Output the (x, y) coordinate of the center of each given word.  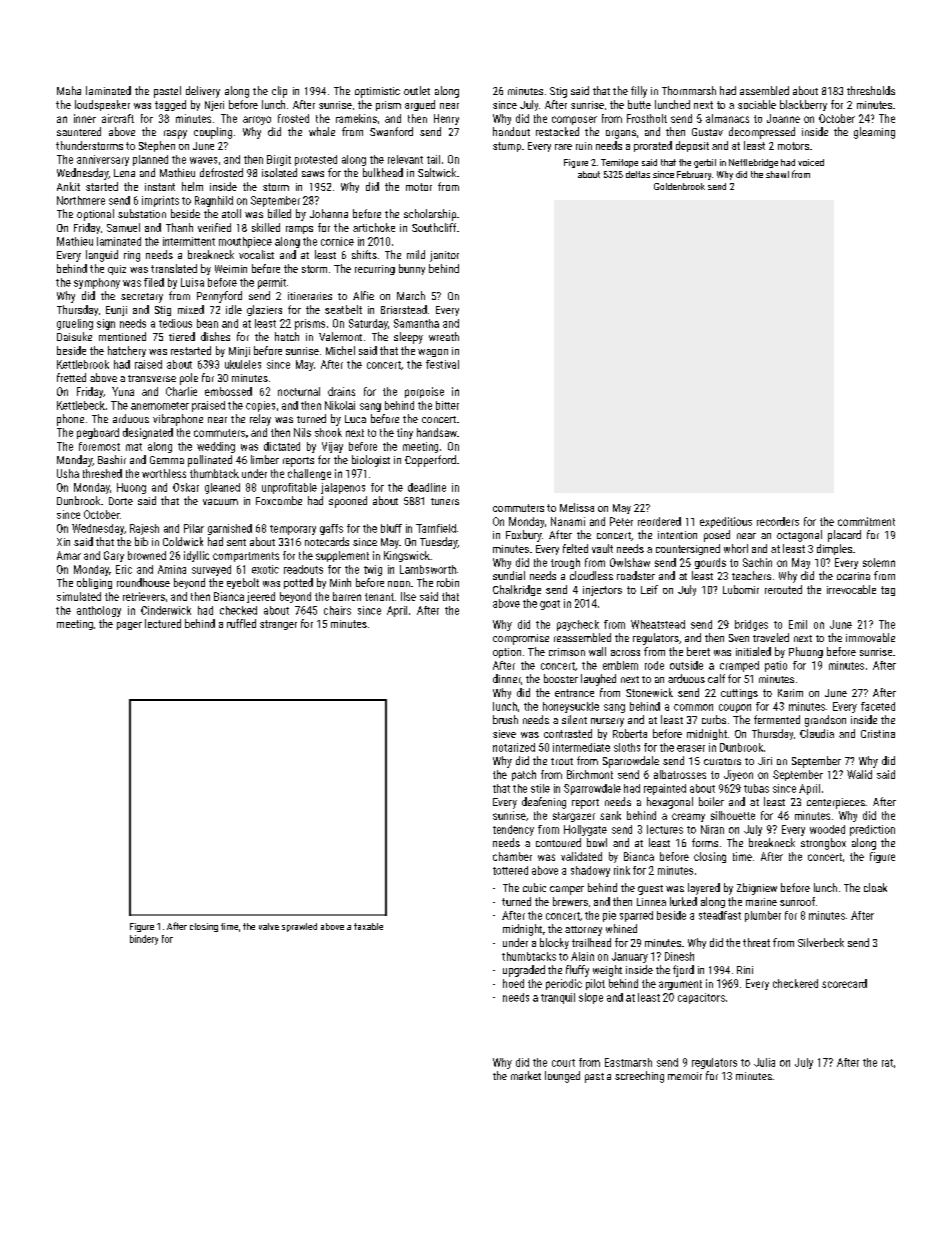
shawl (777, 174)
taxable (368, 926)
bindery (144, 940)
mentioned (122, 336)
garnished (230, 529)
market (526, 1075)
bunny (412, 269)
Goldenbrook (679, 186)
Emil (798, 624)
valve (269, 926)
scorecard (844, 983)
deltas (638, 174)
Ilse (408, 596)
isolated (279, 172)
